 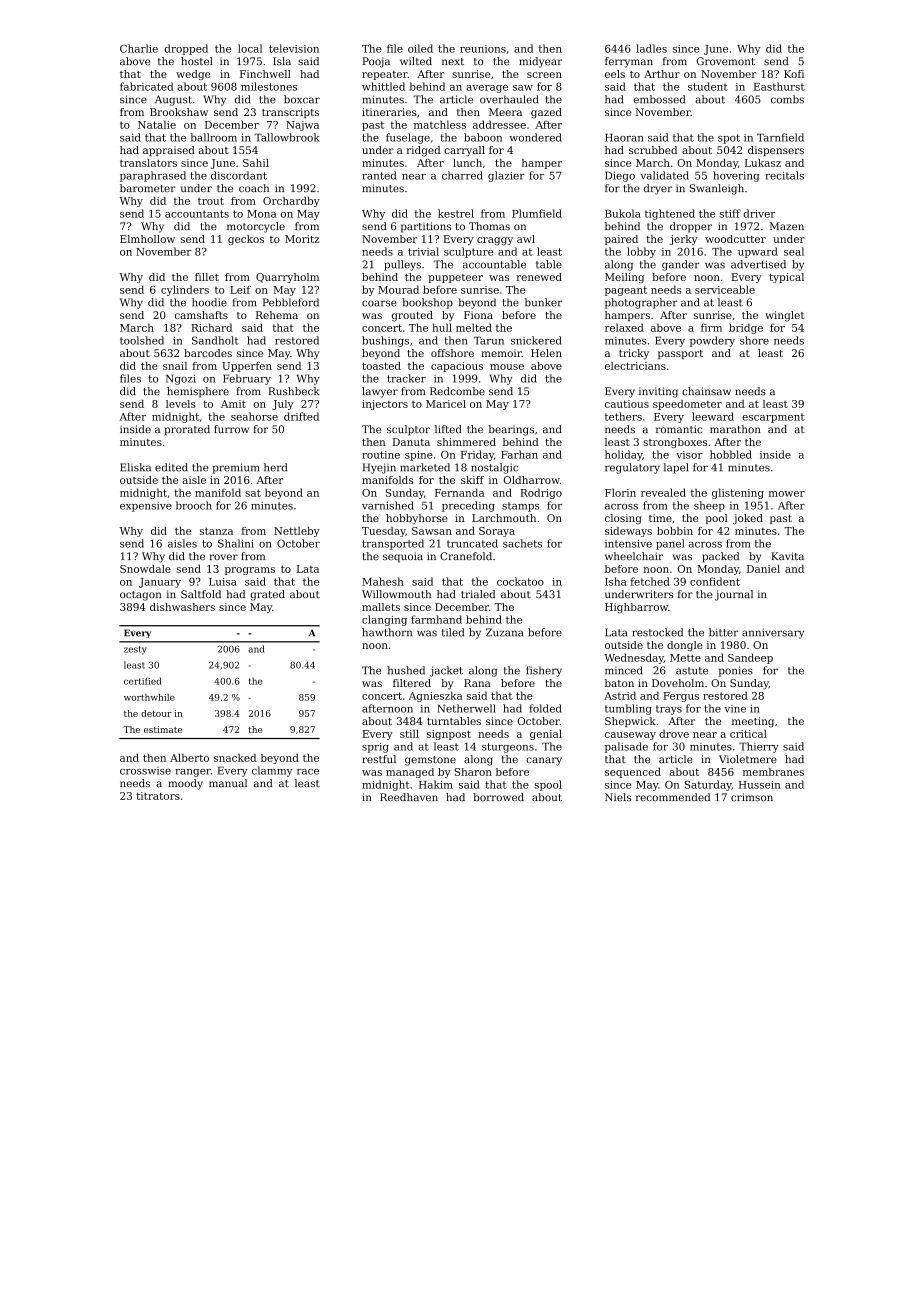 What do you see at coordinates (153, 176) in the screenshot?
I see `paraphrased` at bounding box center [153, 176].
